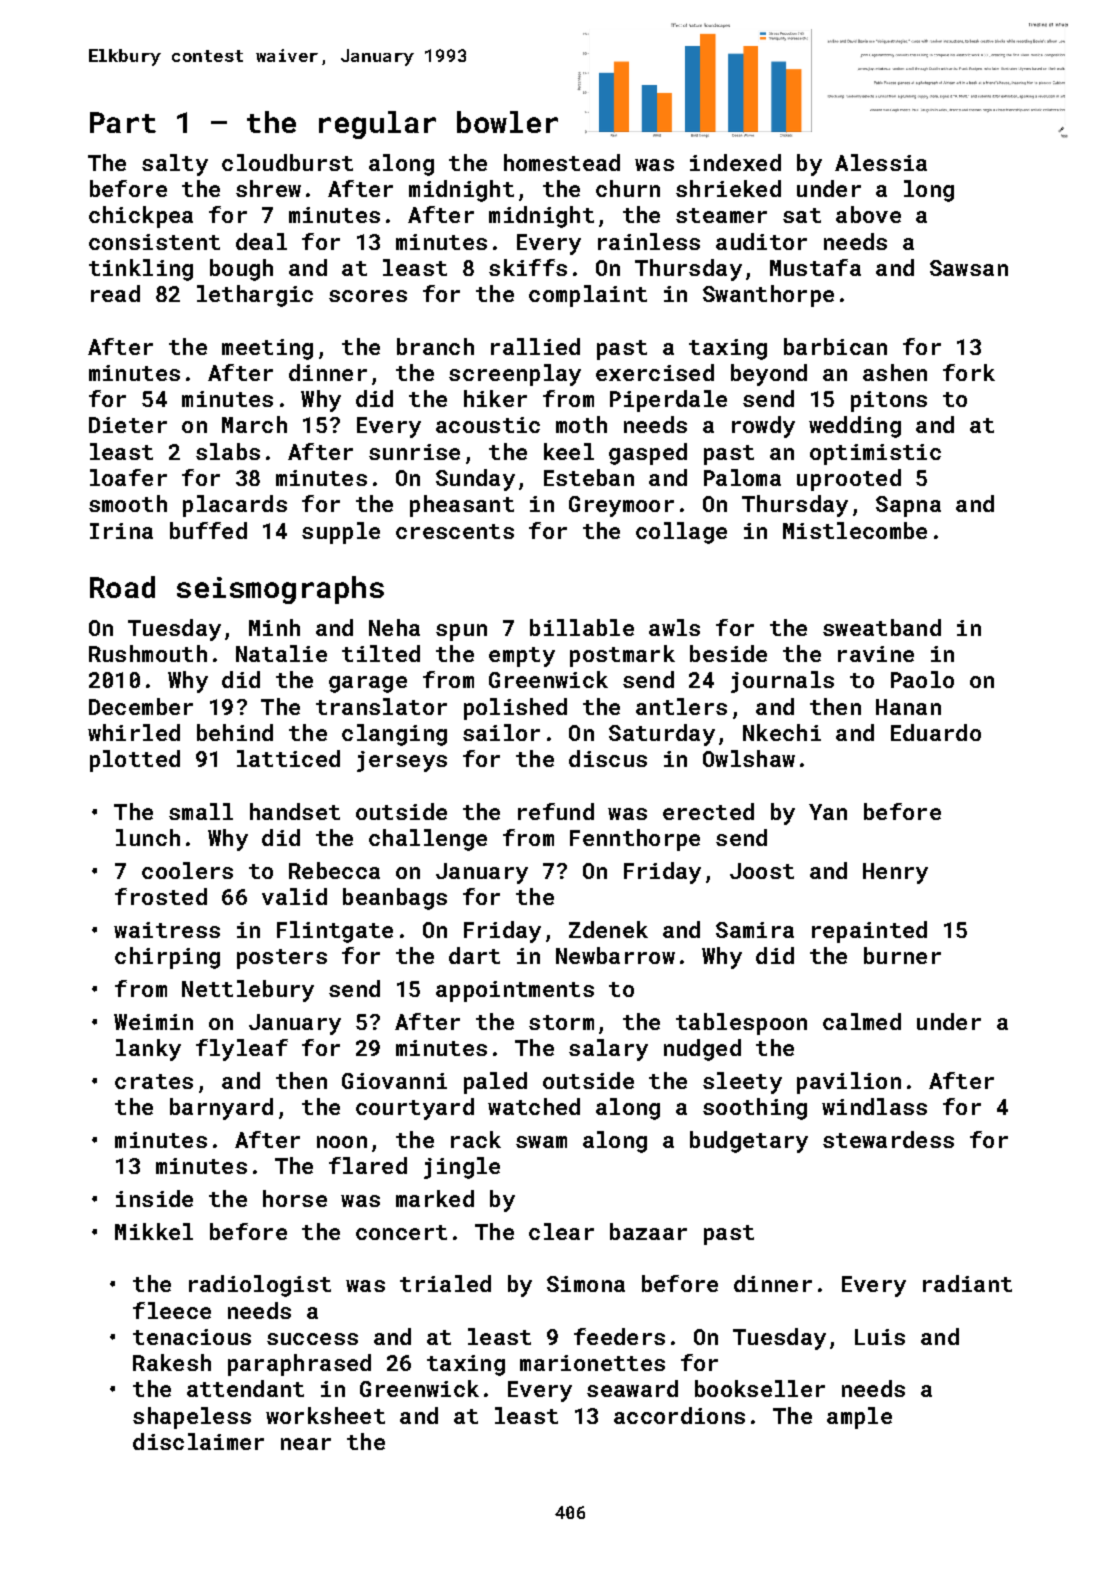 This screenshot has height=1577, width=1110. I want to click on slabs, so click(228, 451).
